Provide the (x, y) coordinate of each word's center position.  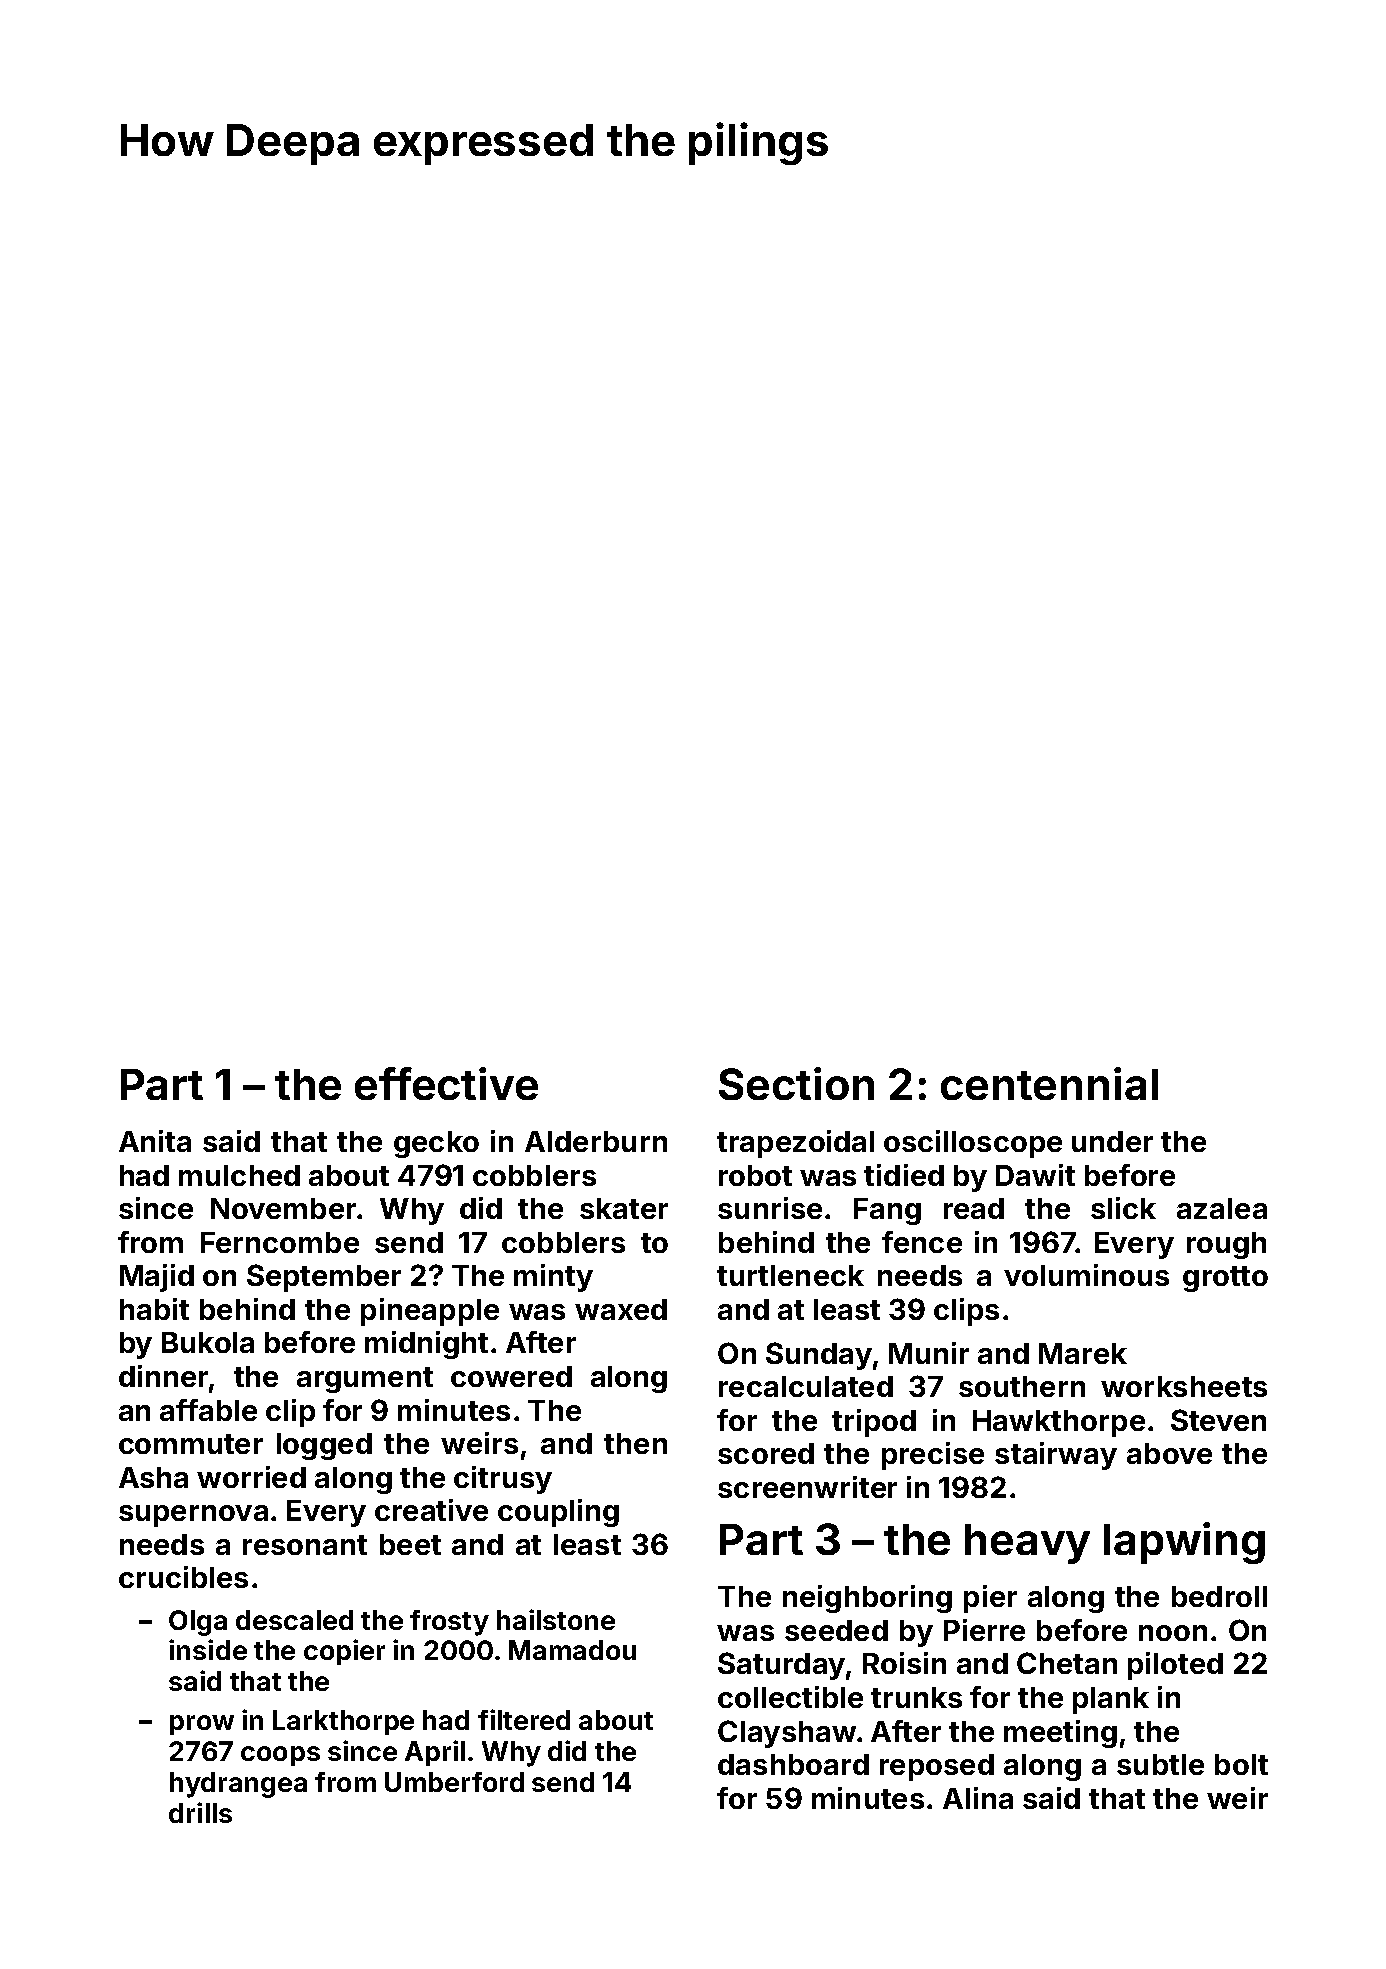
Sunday (819, 1356)
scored (766, 1453)
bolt (1241, 1764)
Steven (1218, 1420)
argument (365, 1380)
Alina (978, 1798)
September (324, 1278)
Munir (929, 1353)
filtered (524, 1719)
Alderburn (596, 1141)
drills (200, 1812)
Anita (155, 1141)
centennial (1049, 1083)
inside (208, 1649)
